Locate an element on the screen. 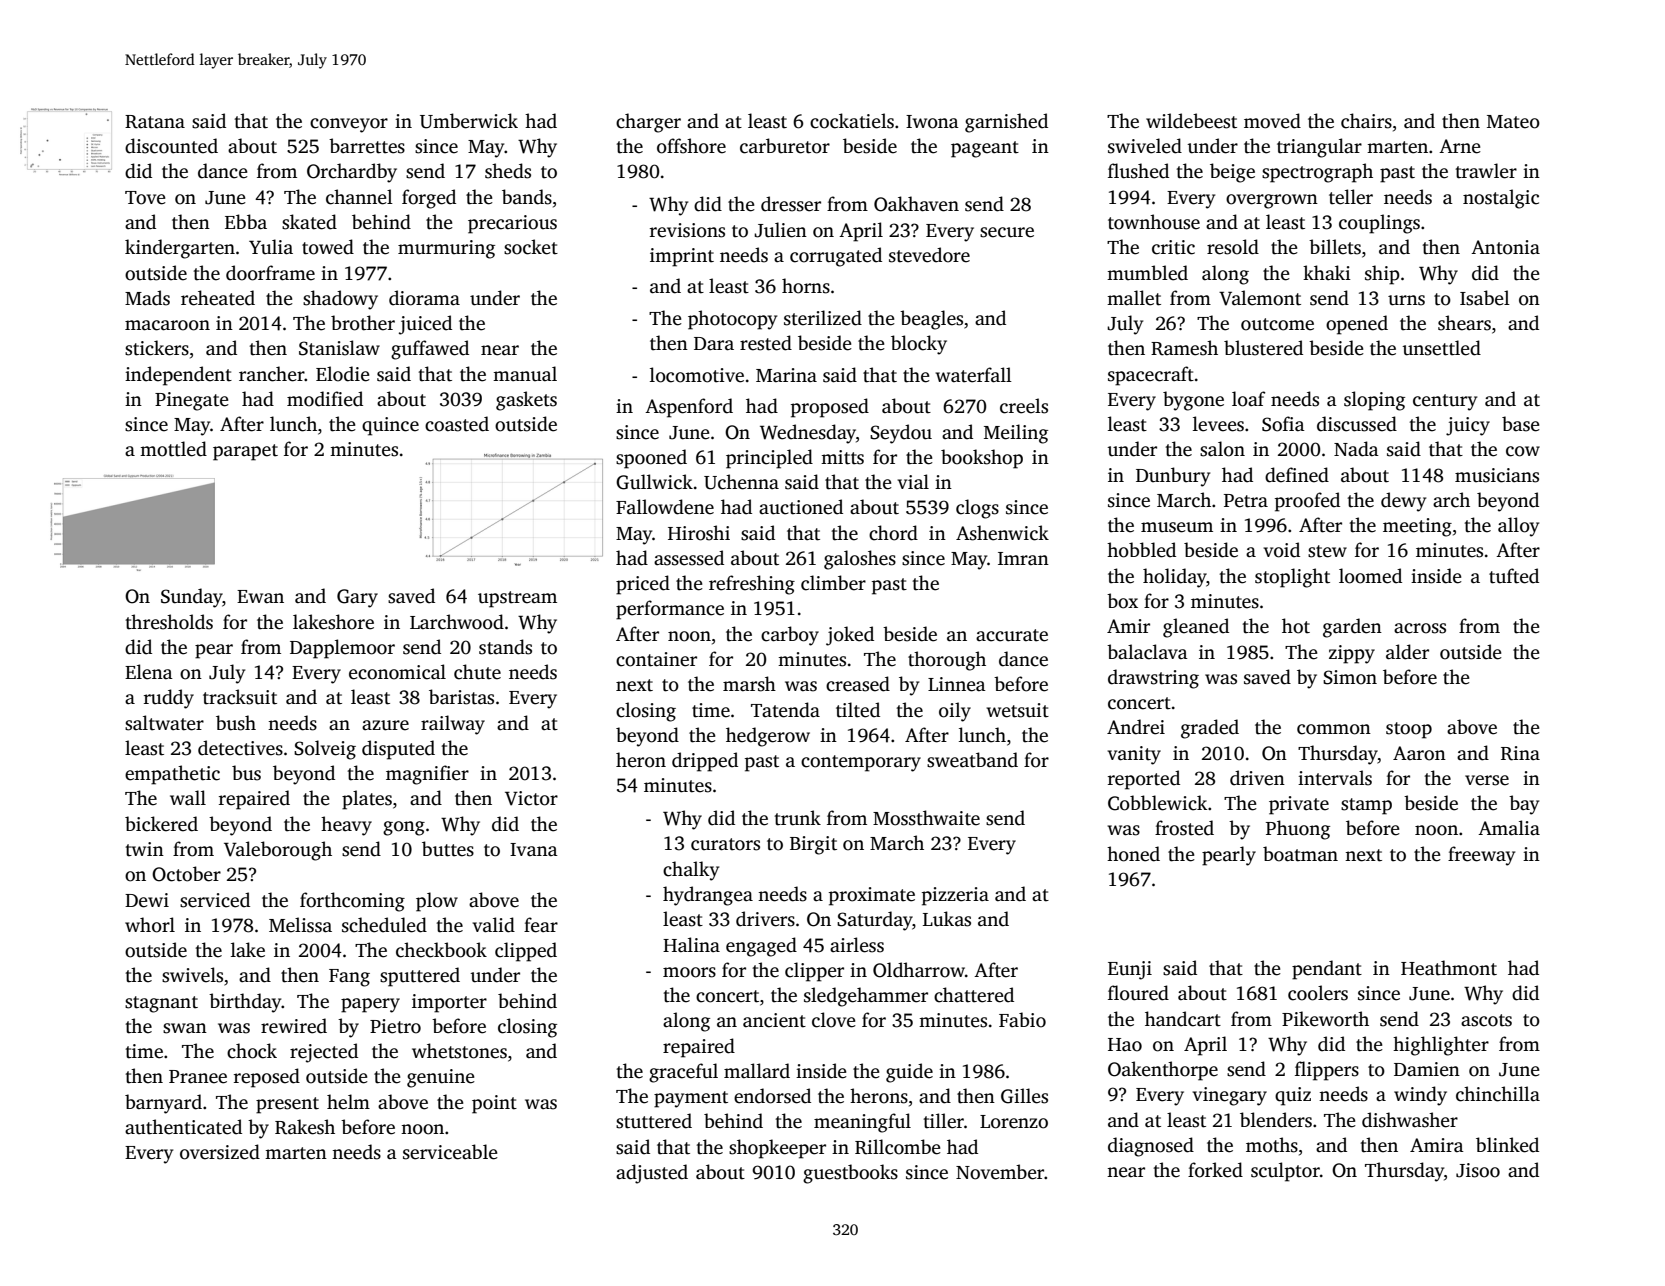  imprint is located at coordinates (682, 257).
